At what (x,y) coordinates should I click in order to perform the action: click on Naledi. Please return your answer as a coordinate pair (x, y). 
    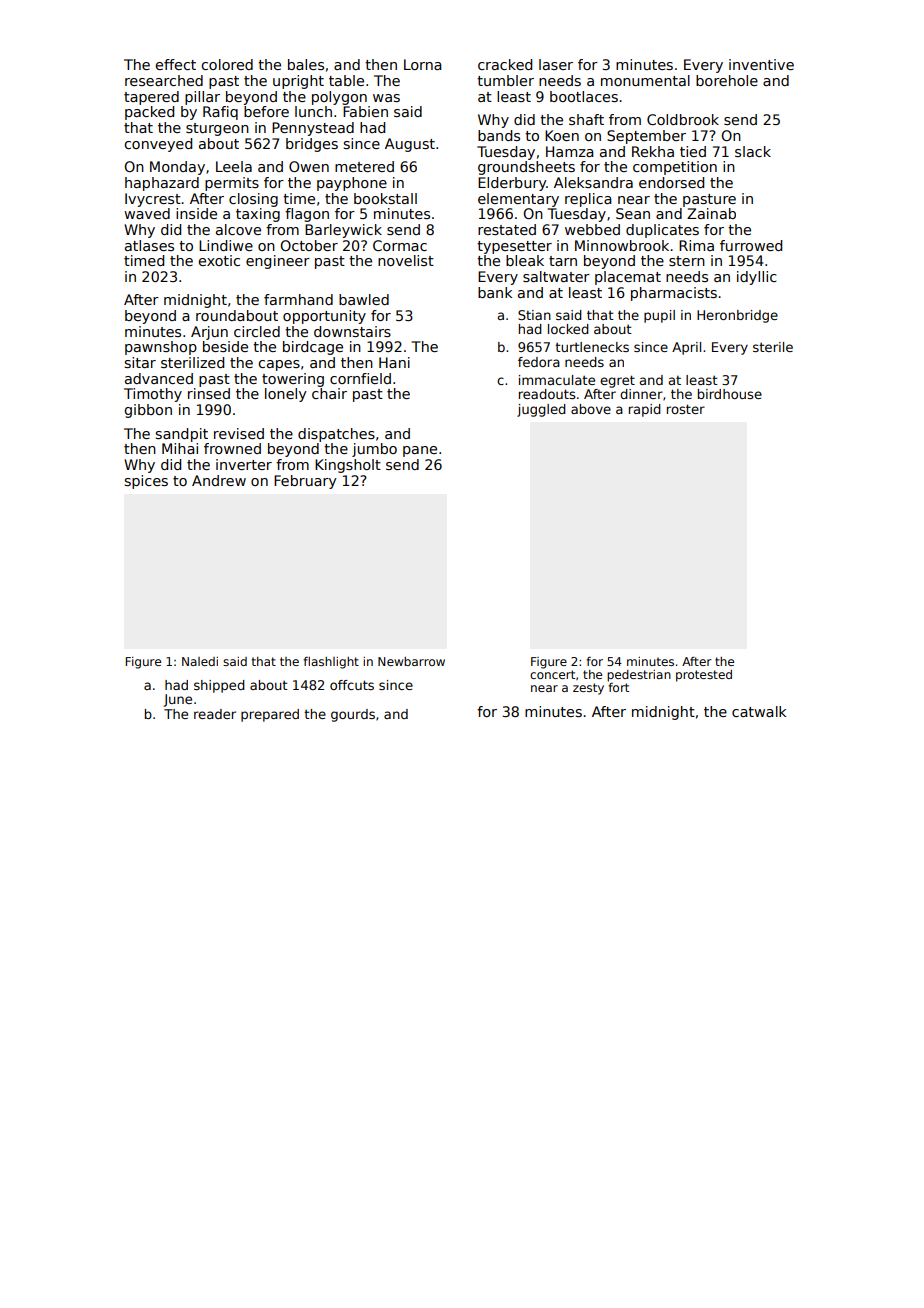
    Looking at the image, I should click on (200, 661).
